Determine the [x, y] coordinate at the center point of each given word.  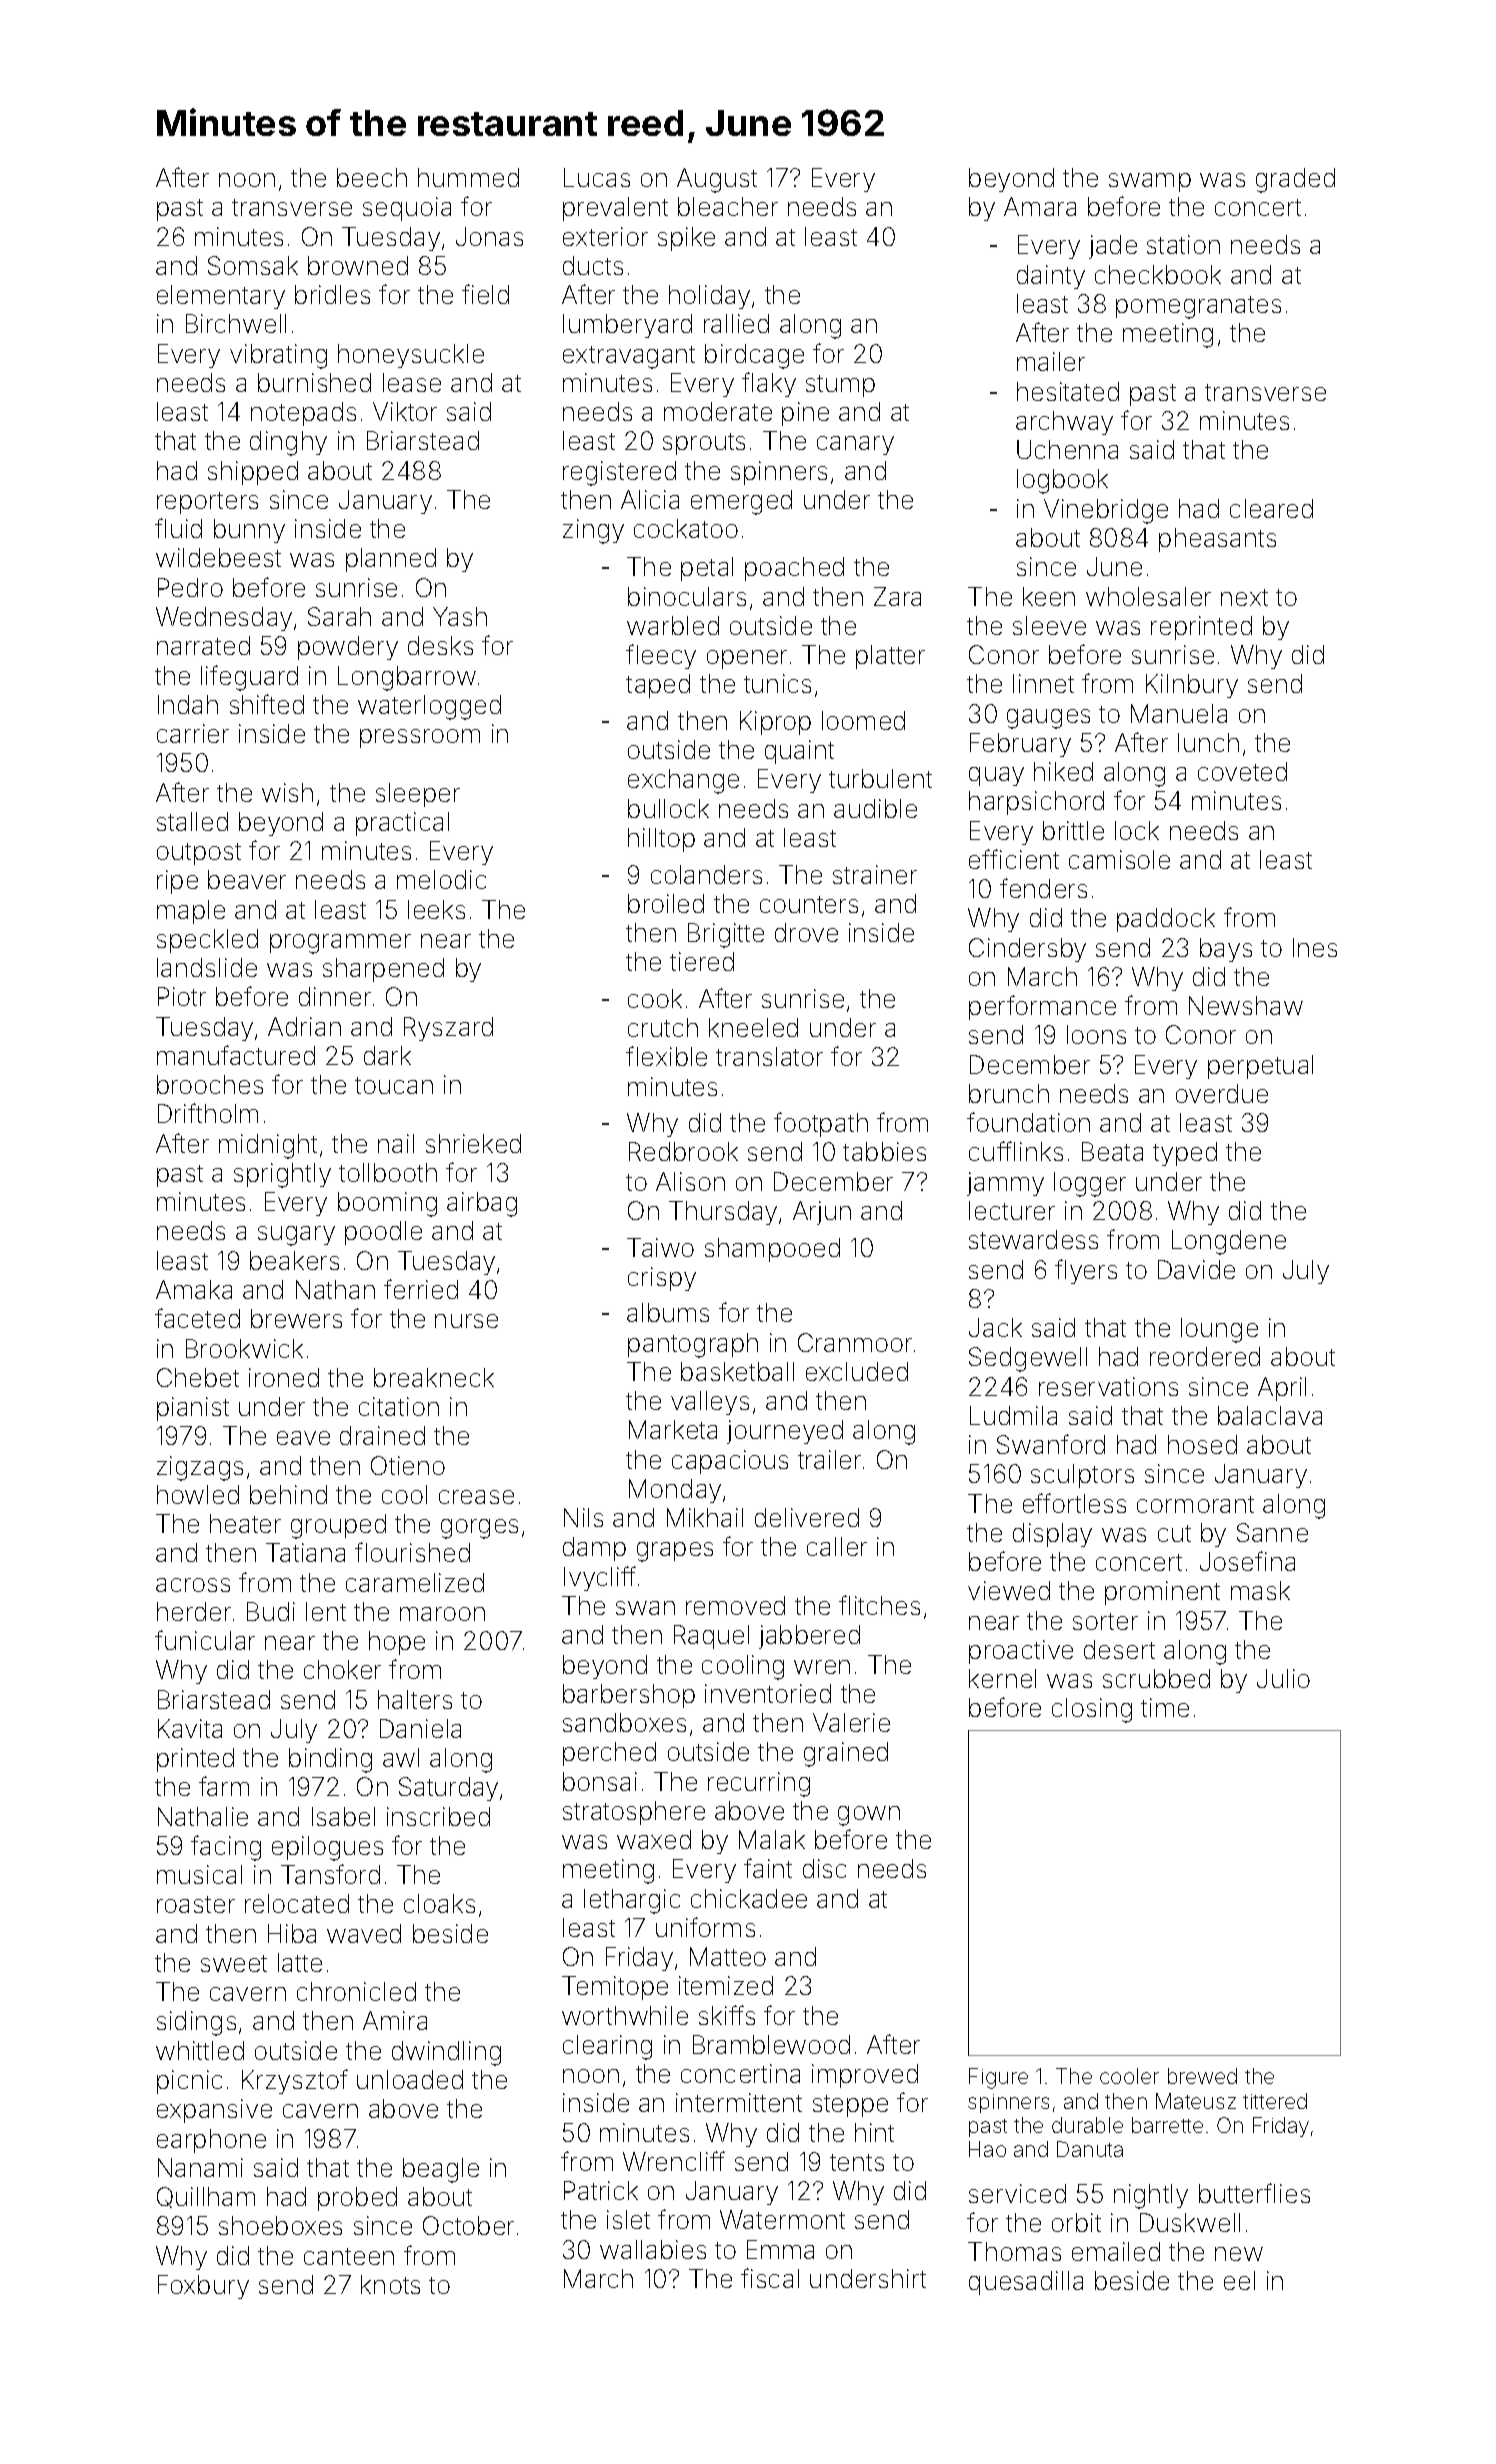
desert [1119, 1649]
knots [390, 2284]
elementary [221, 297]
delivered [807, 1517]
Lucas [597, 177]
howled [198, 1494]
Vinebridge [1106, 511]
